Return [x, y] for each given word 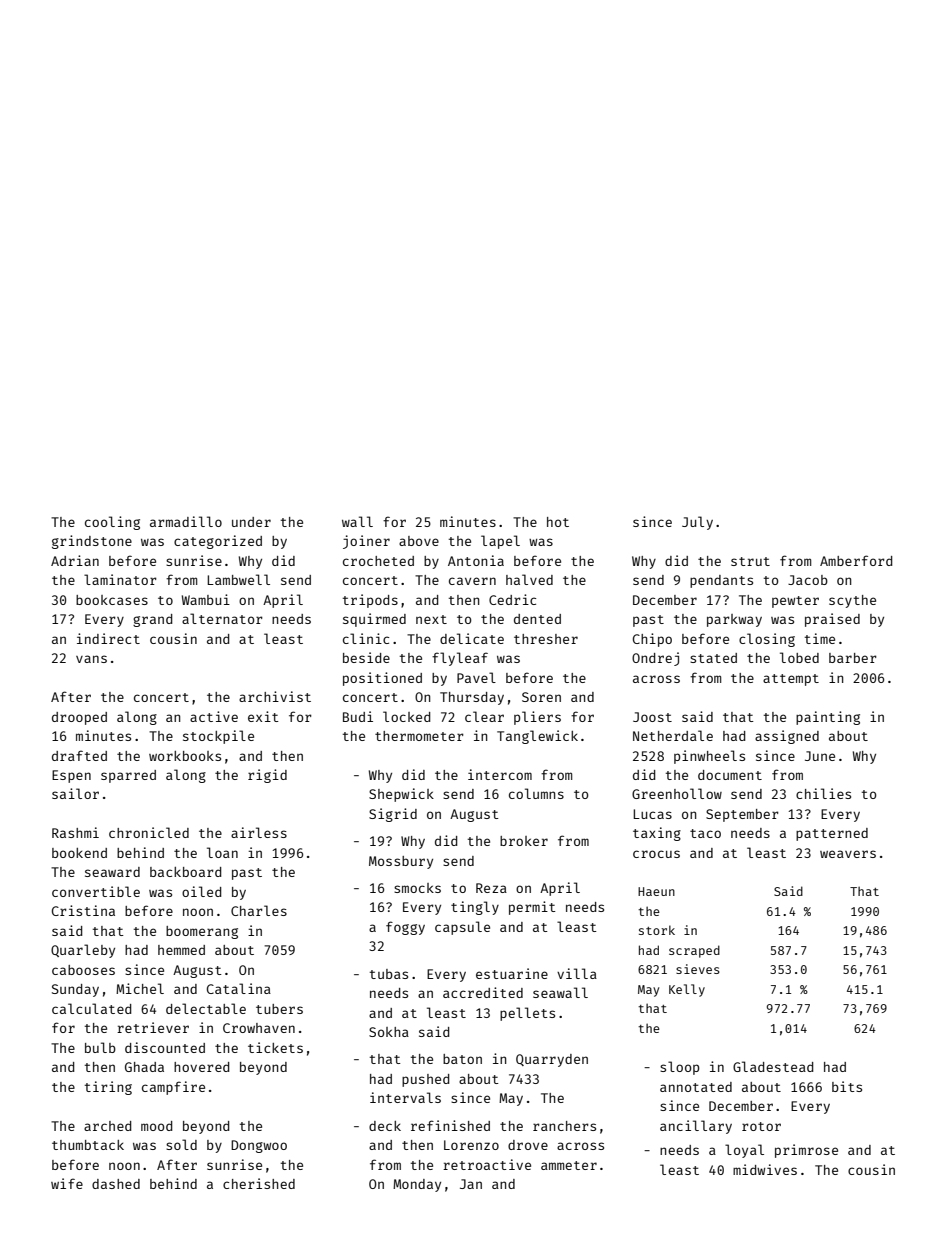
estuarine [512, 973]
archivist [275, 696]
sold [181, 1144]
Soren [541, 697]
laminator [120, 579]
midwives [765, 1169]
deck [385, 1126]
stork [657, 930]
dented [537, 619]
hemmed [181, 950]
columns [536, 793]
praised [832, 620]
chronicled [149, 832]
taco [705, 833]
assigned [787, 737]
